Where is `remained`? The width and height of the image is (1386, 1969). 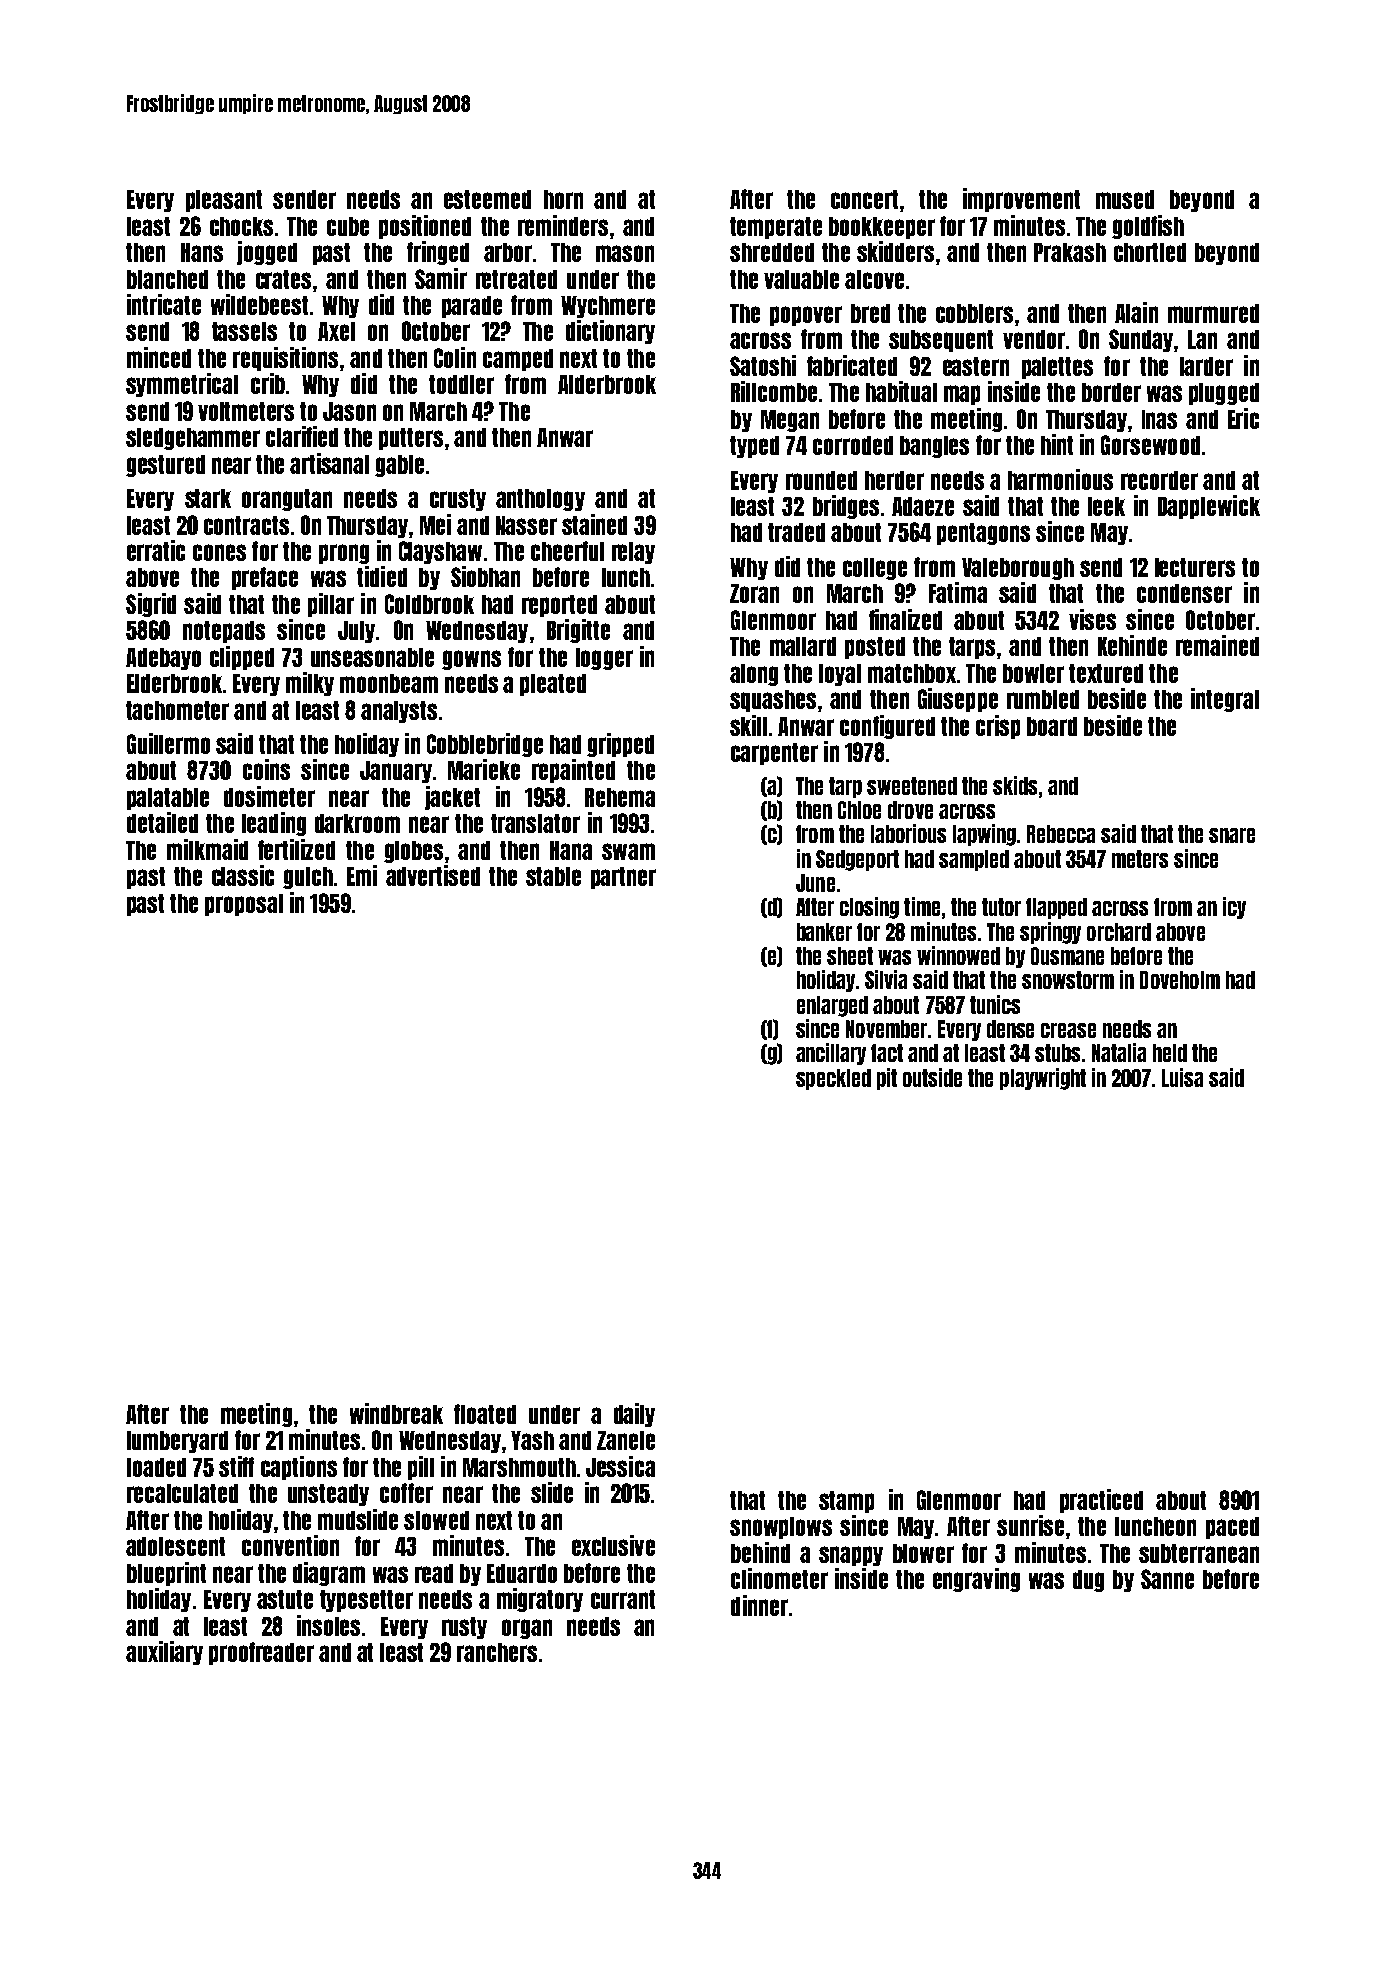 remained is located at coordinates (1217, 645).
